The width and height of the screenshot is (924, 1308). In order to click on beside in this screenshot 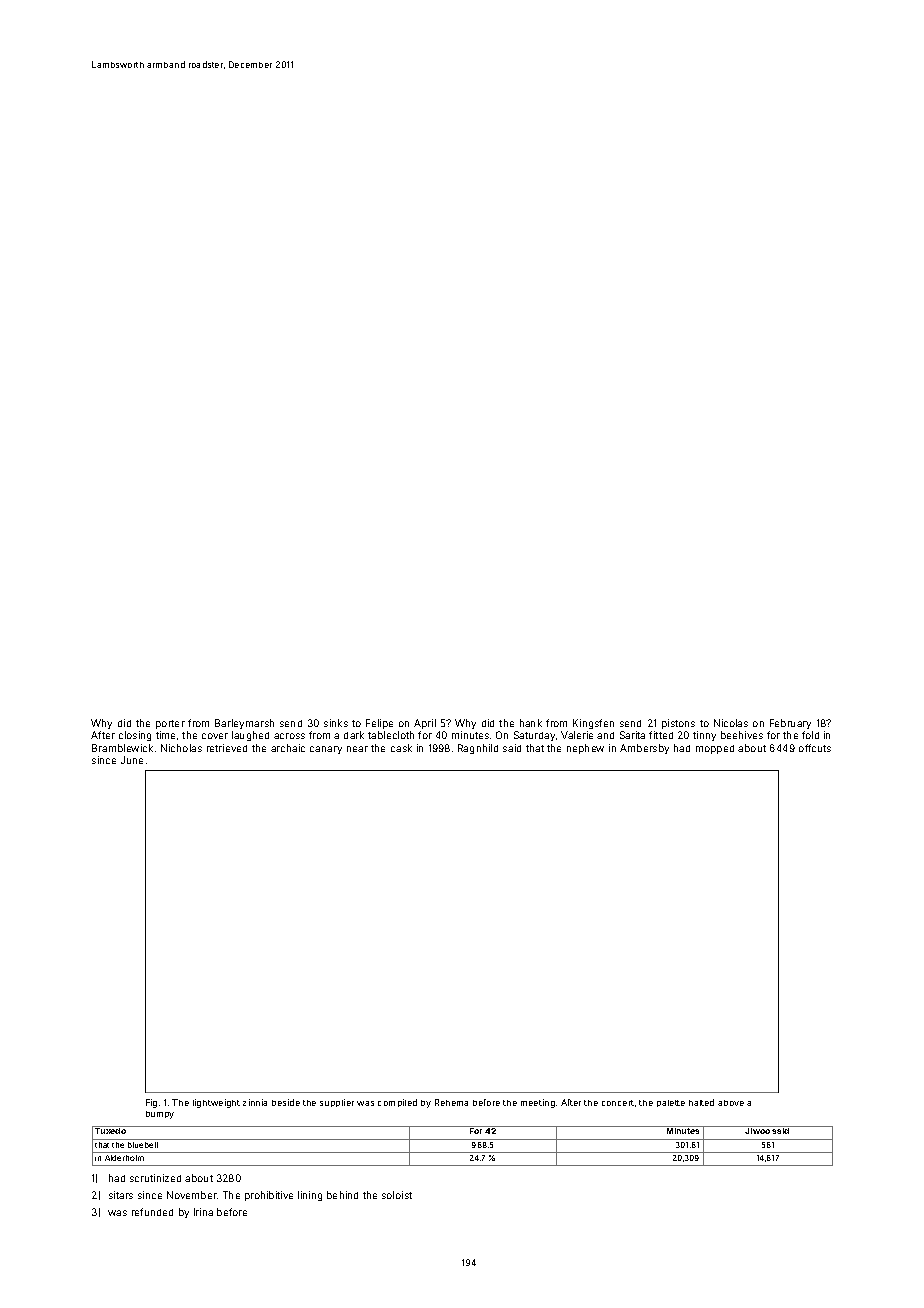, I will do `click(286, 1102)`.
